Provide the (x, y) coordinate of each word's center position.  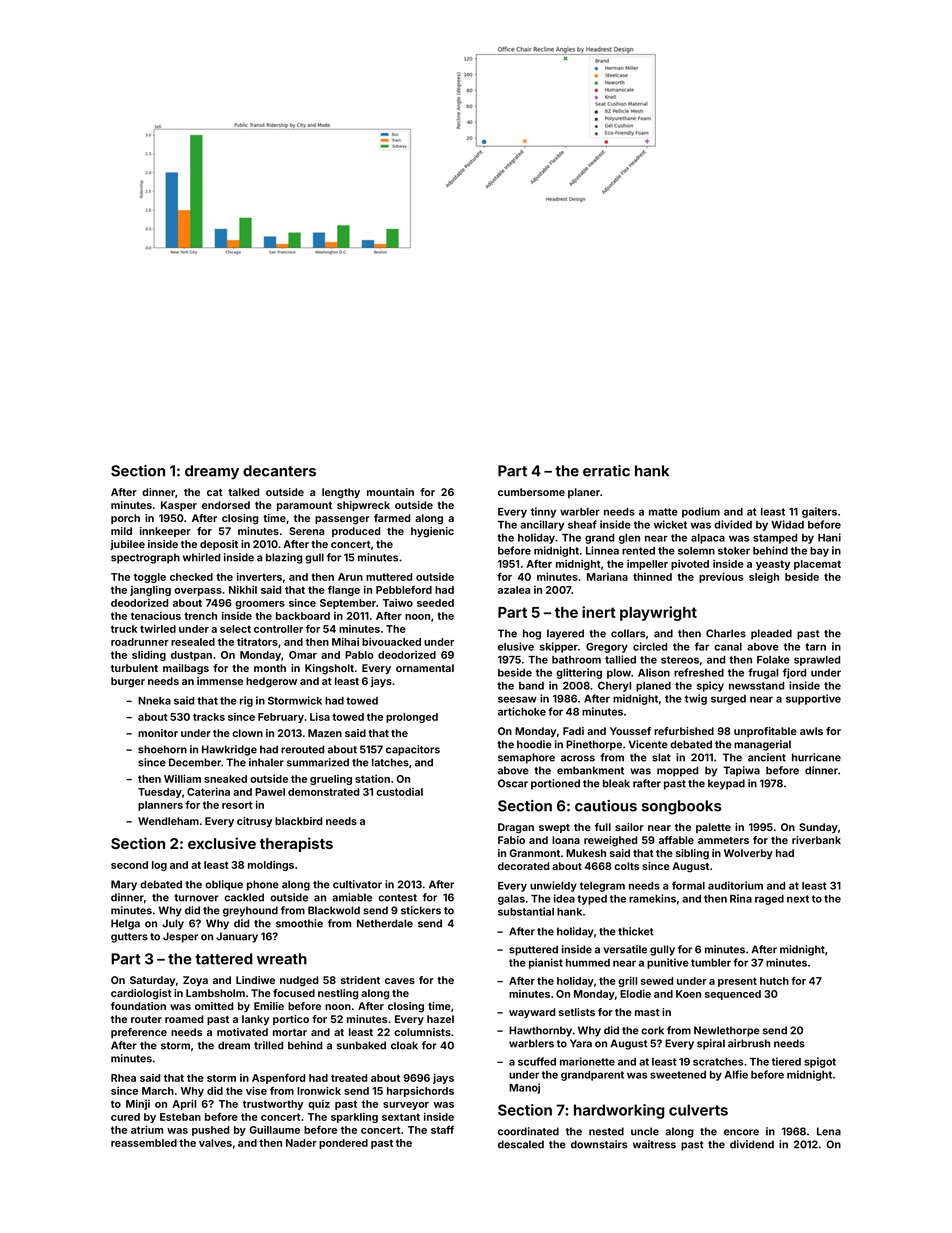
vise (256, 1090)
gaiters (819, 512)
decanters (279, 471)
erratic (606, 471)
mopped (677, 771)
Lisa (320, 716)
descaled (521, 1144)
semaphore (526, 758)
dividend (752, 1144)
